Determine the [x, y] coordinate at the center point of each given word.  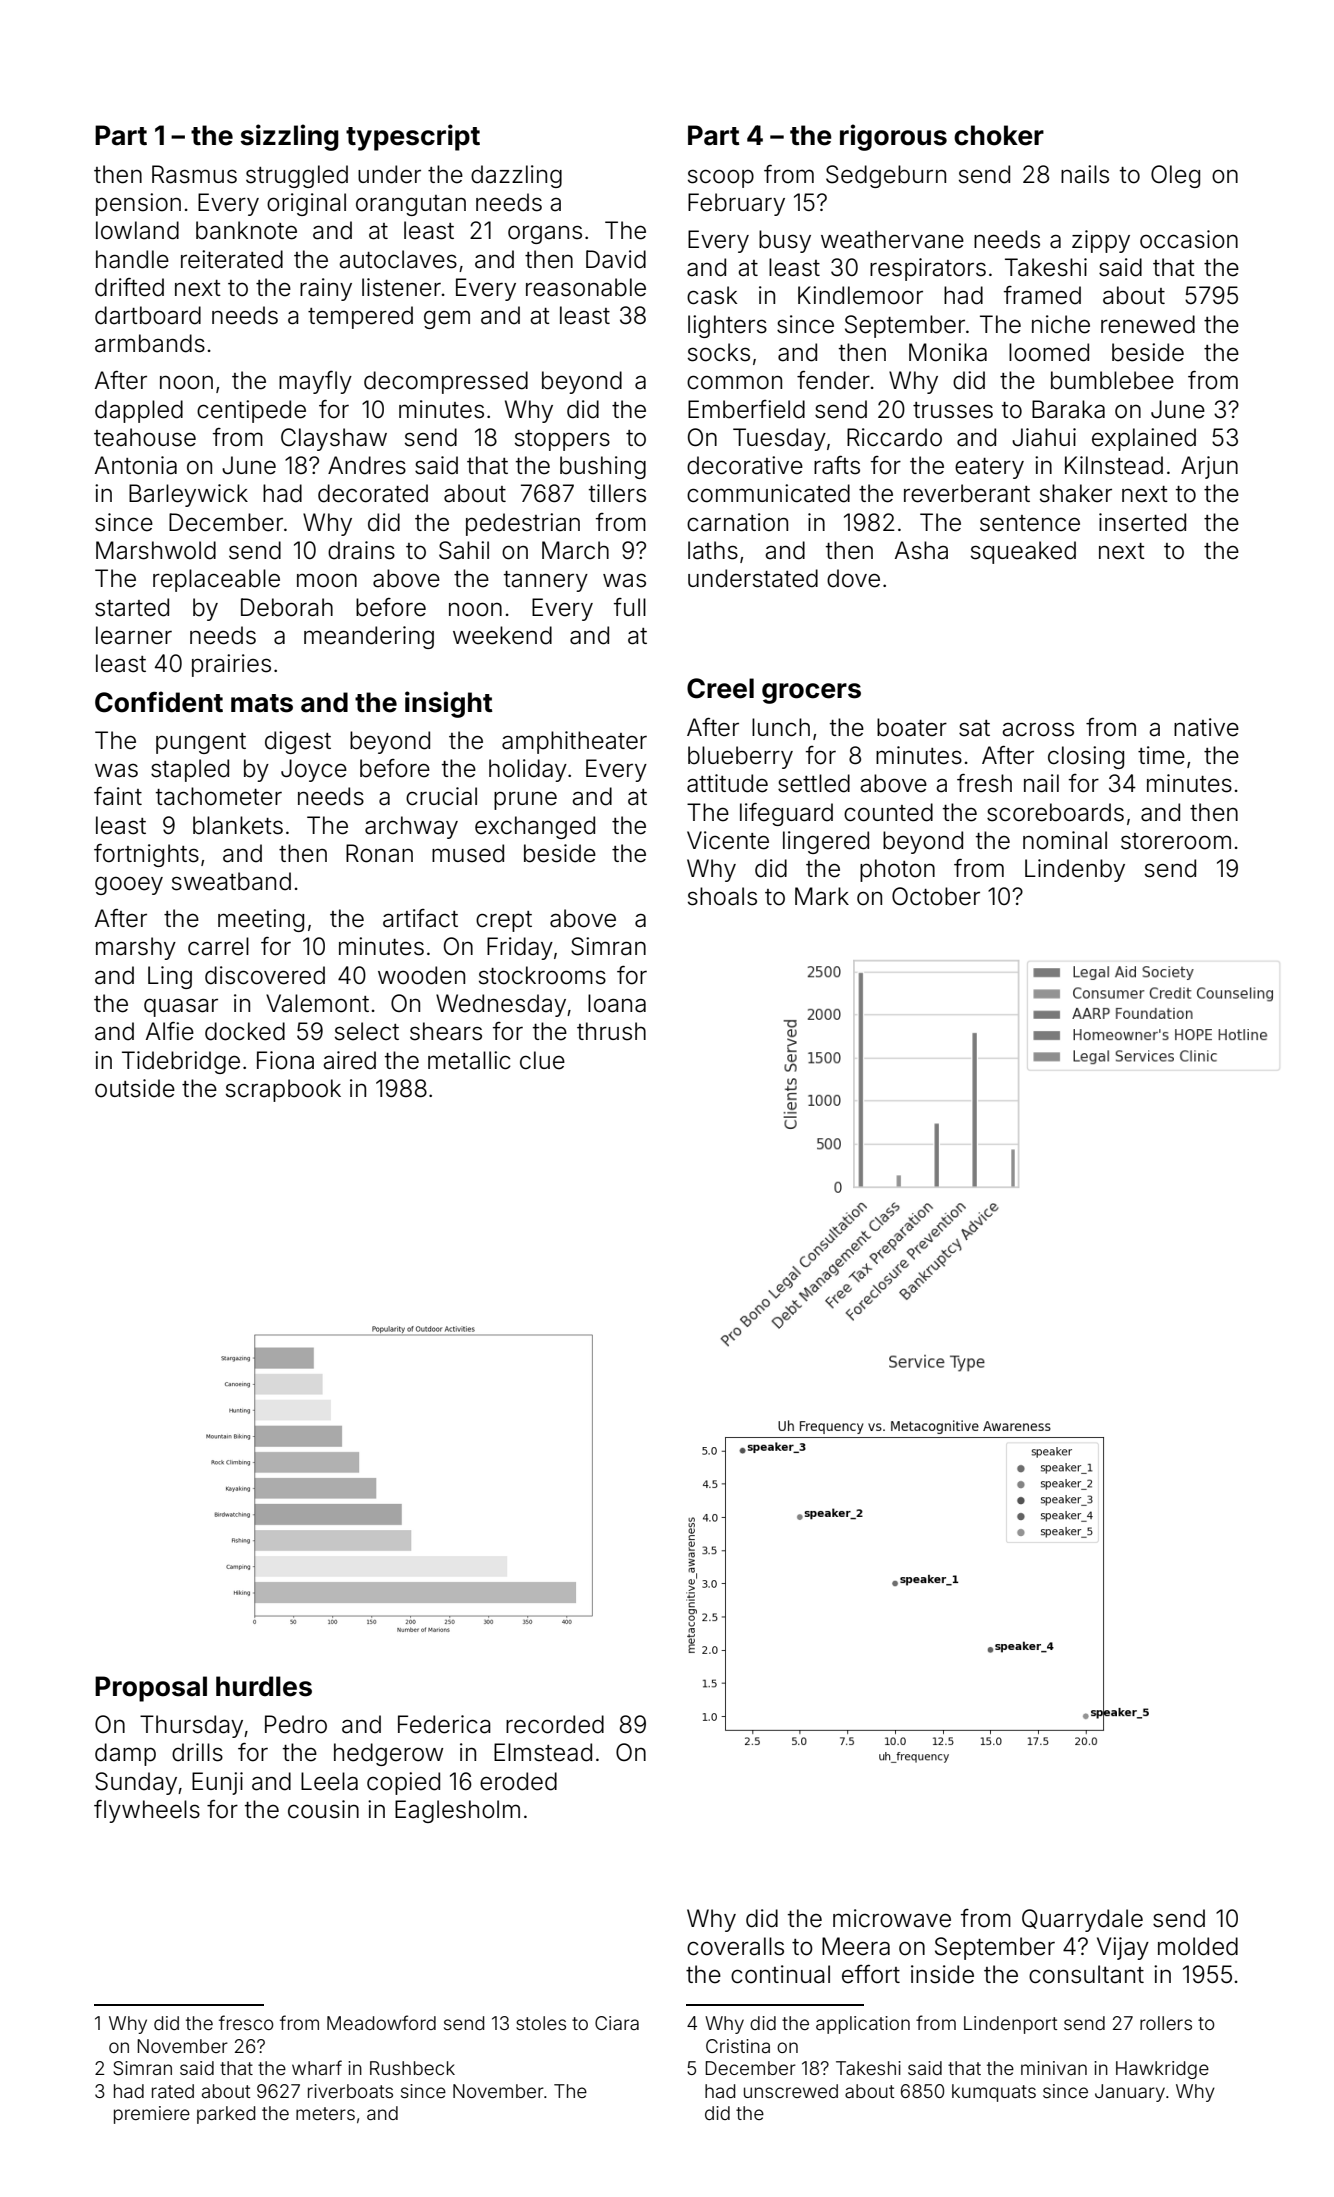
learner [134, 635]
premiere [152, 2115]
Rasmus [194, 174]
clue [542, 1060]
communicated [768, 493]
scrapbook [283, 1090]
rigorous [893, 137]
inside [942, 1974]
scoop [721, 178]
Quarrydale [1082, 1920]
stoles [541, 2023]
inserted [1142, 522]
